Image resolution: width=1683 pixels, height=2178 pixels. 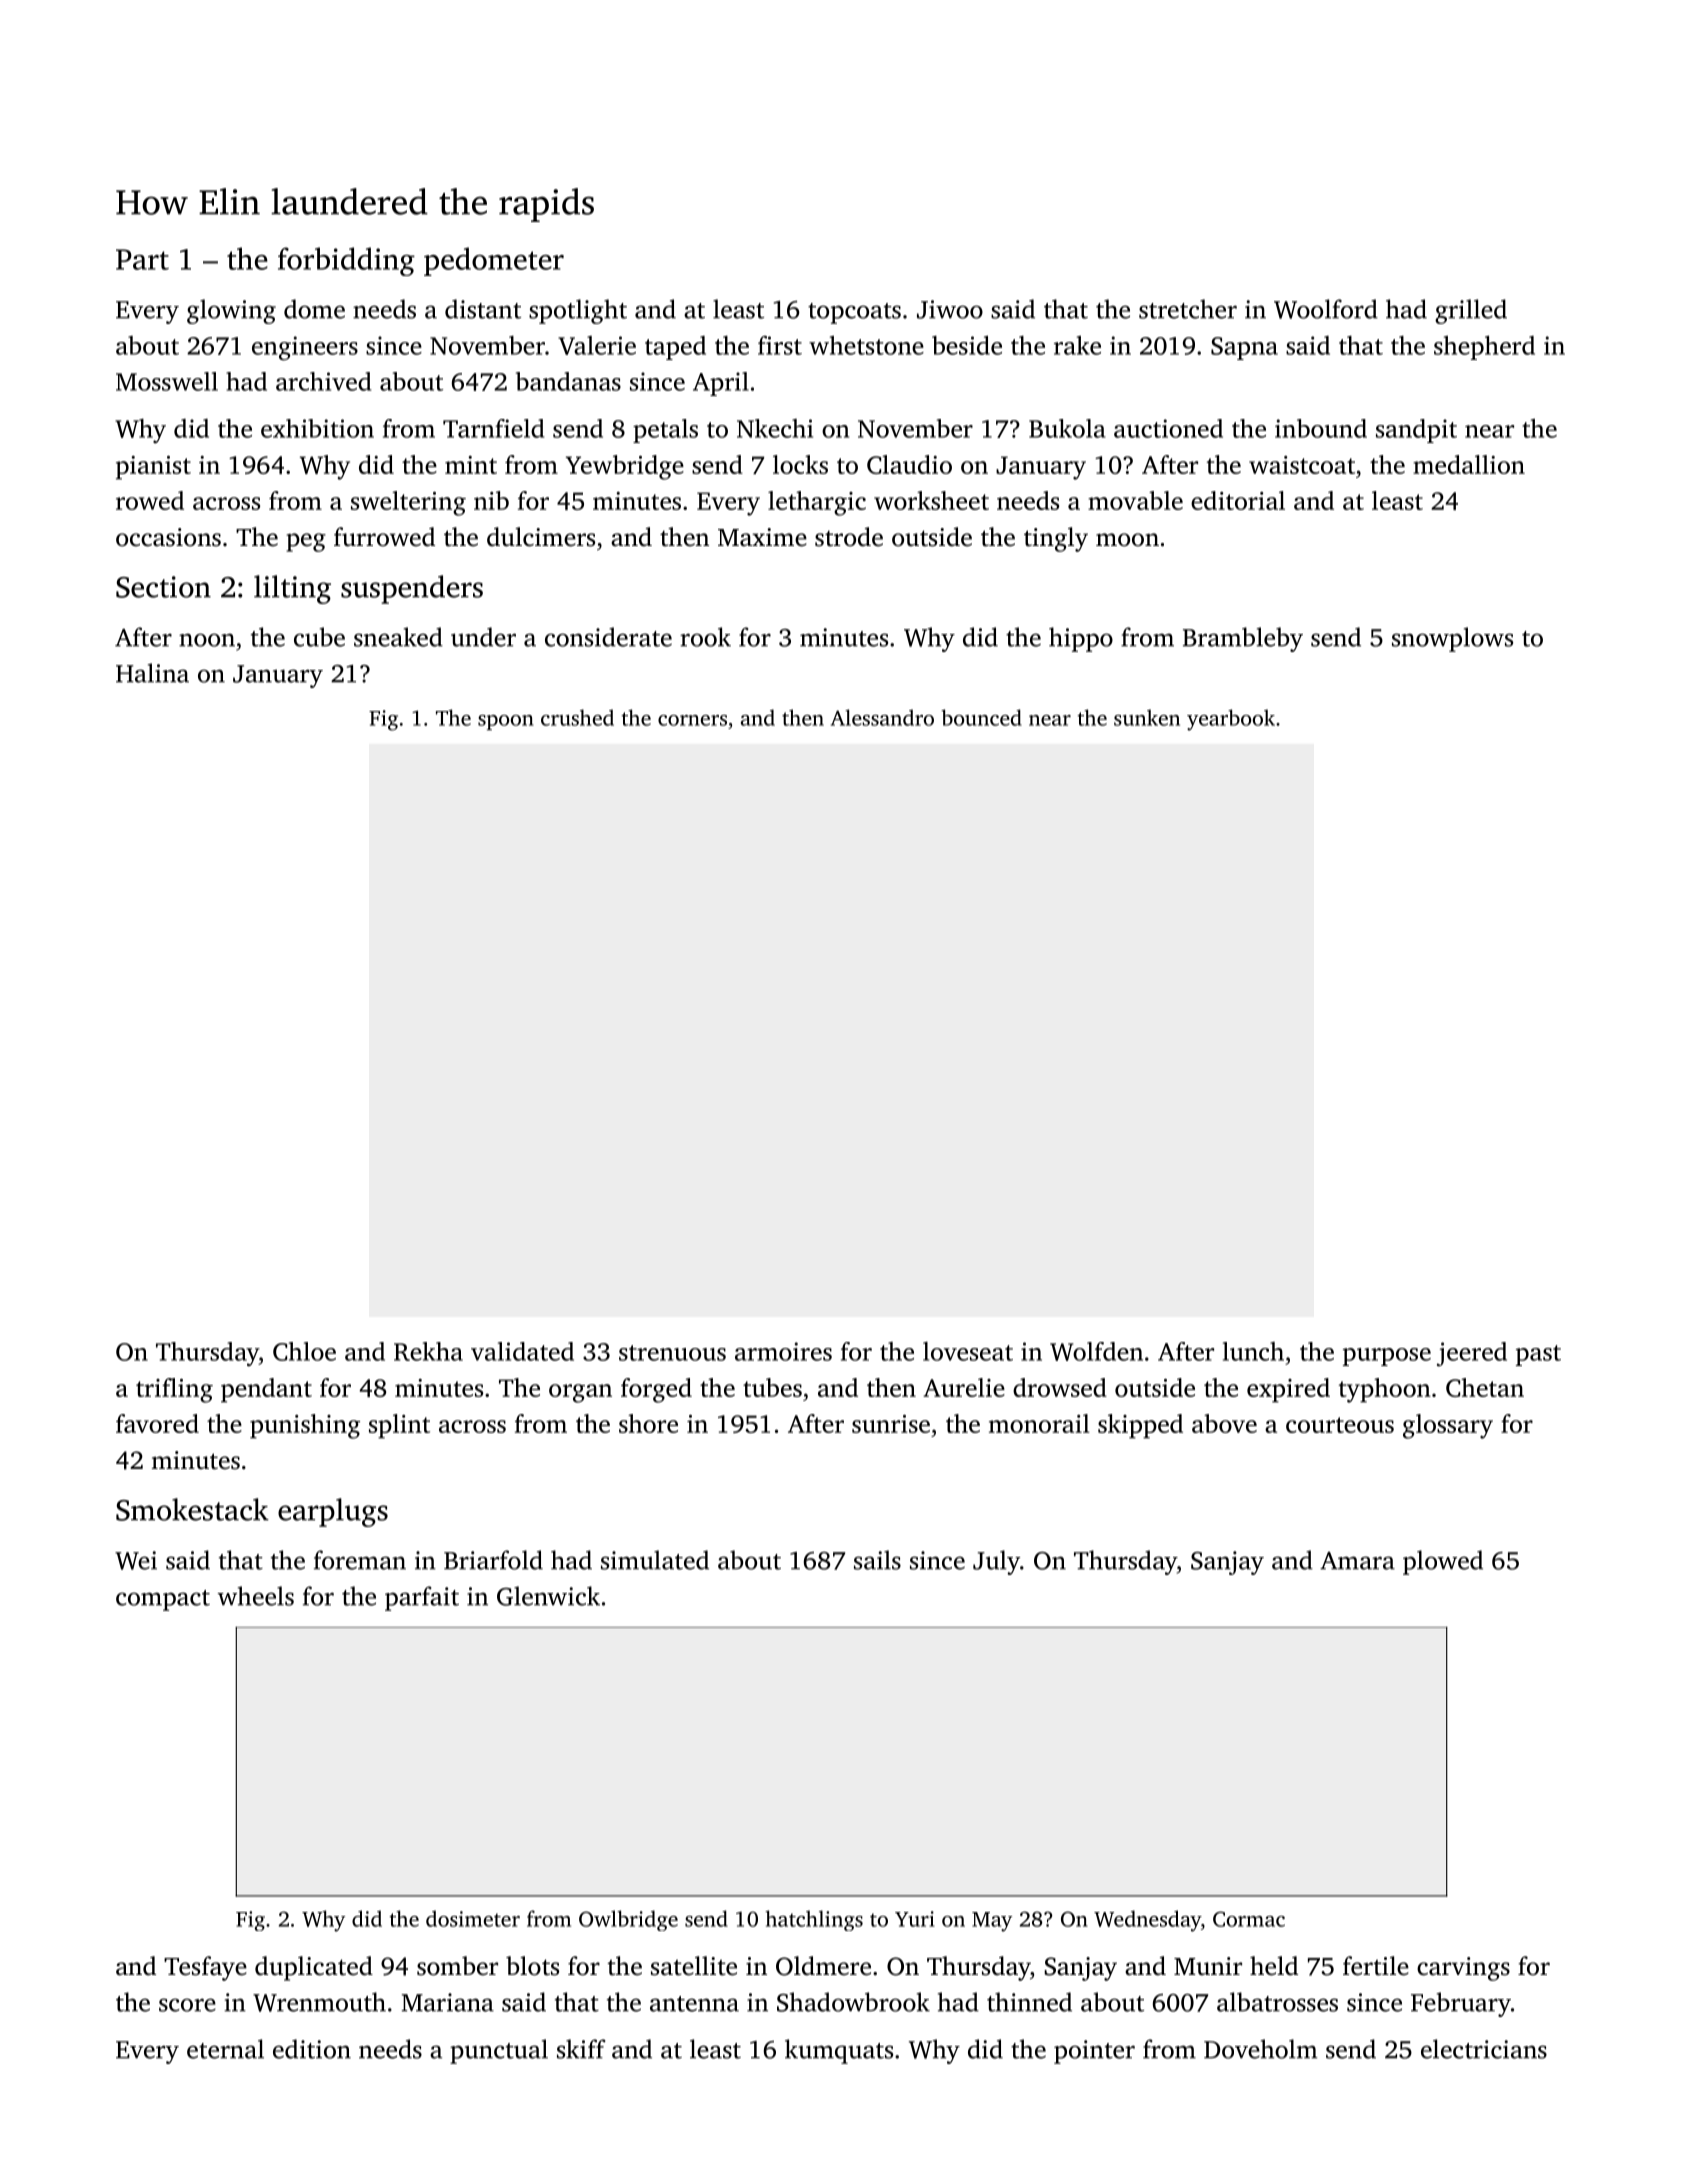 What do you see at coordinates (1484, 2049) in the screenshot?
I see `electricians` at bounding box center [1484, 2049].
